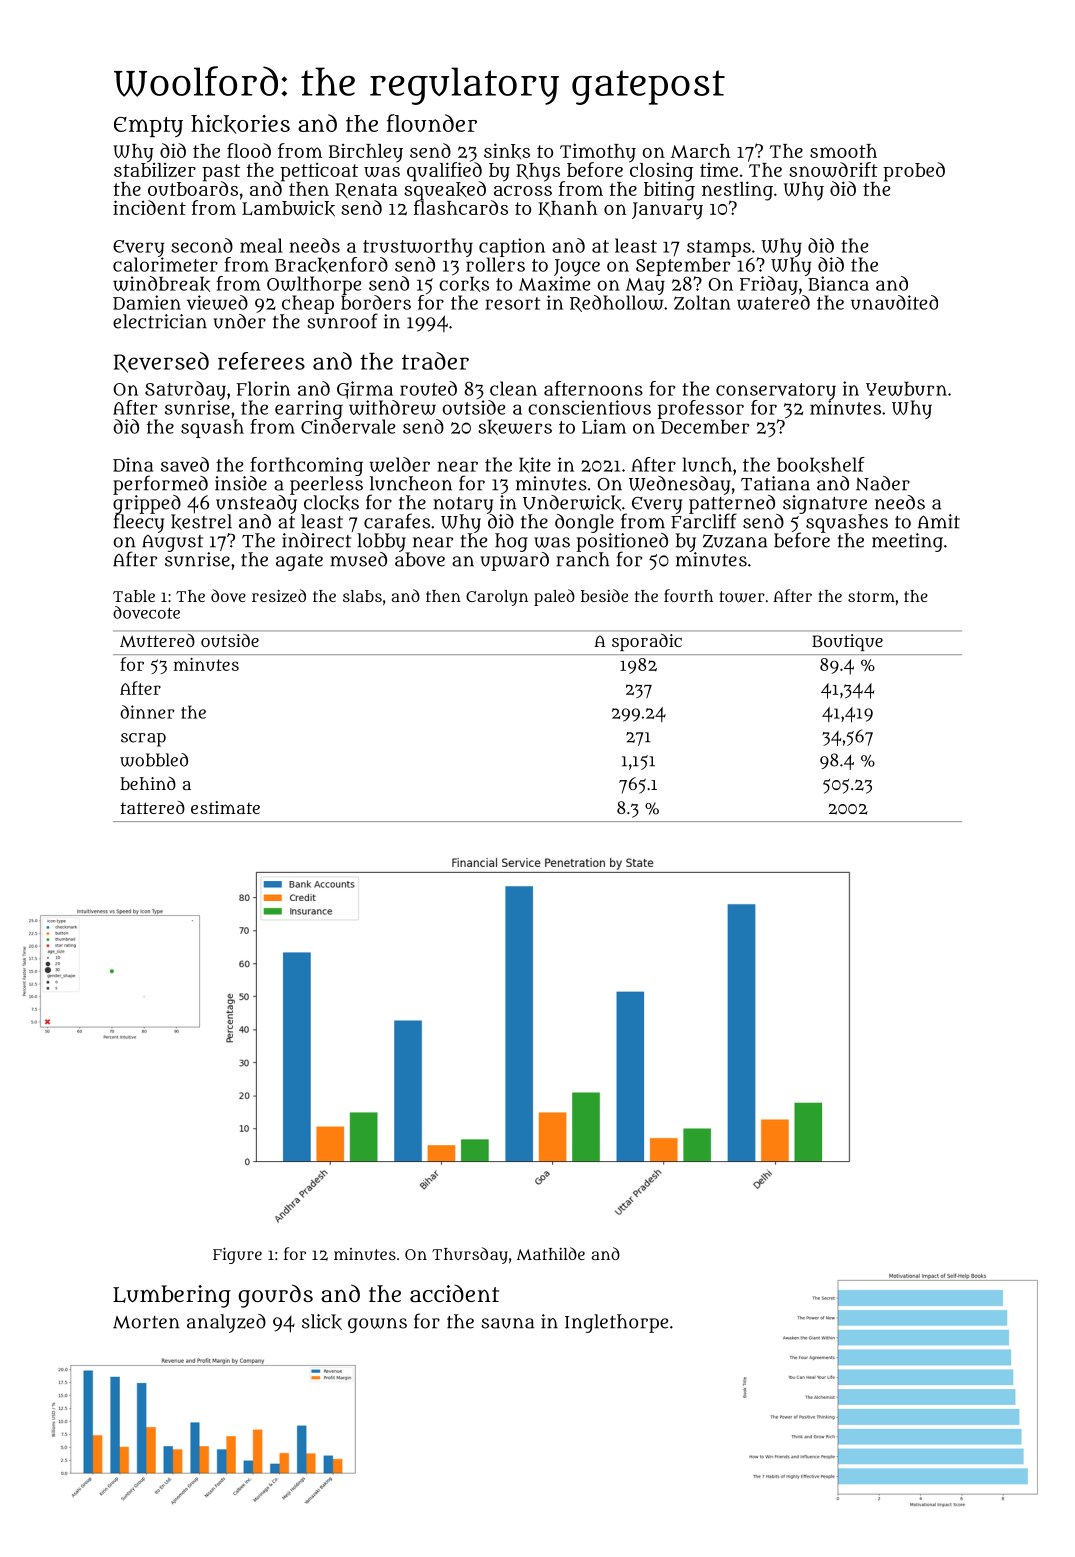  Describe the element at coordinates (134, 596) in the document. I see `Table` at that location.
